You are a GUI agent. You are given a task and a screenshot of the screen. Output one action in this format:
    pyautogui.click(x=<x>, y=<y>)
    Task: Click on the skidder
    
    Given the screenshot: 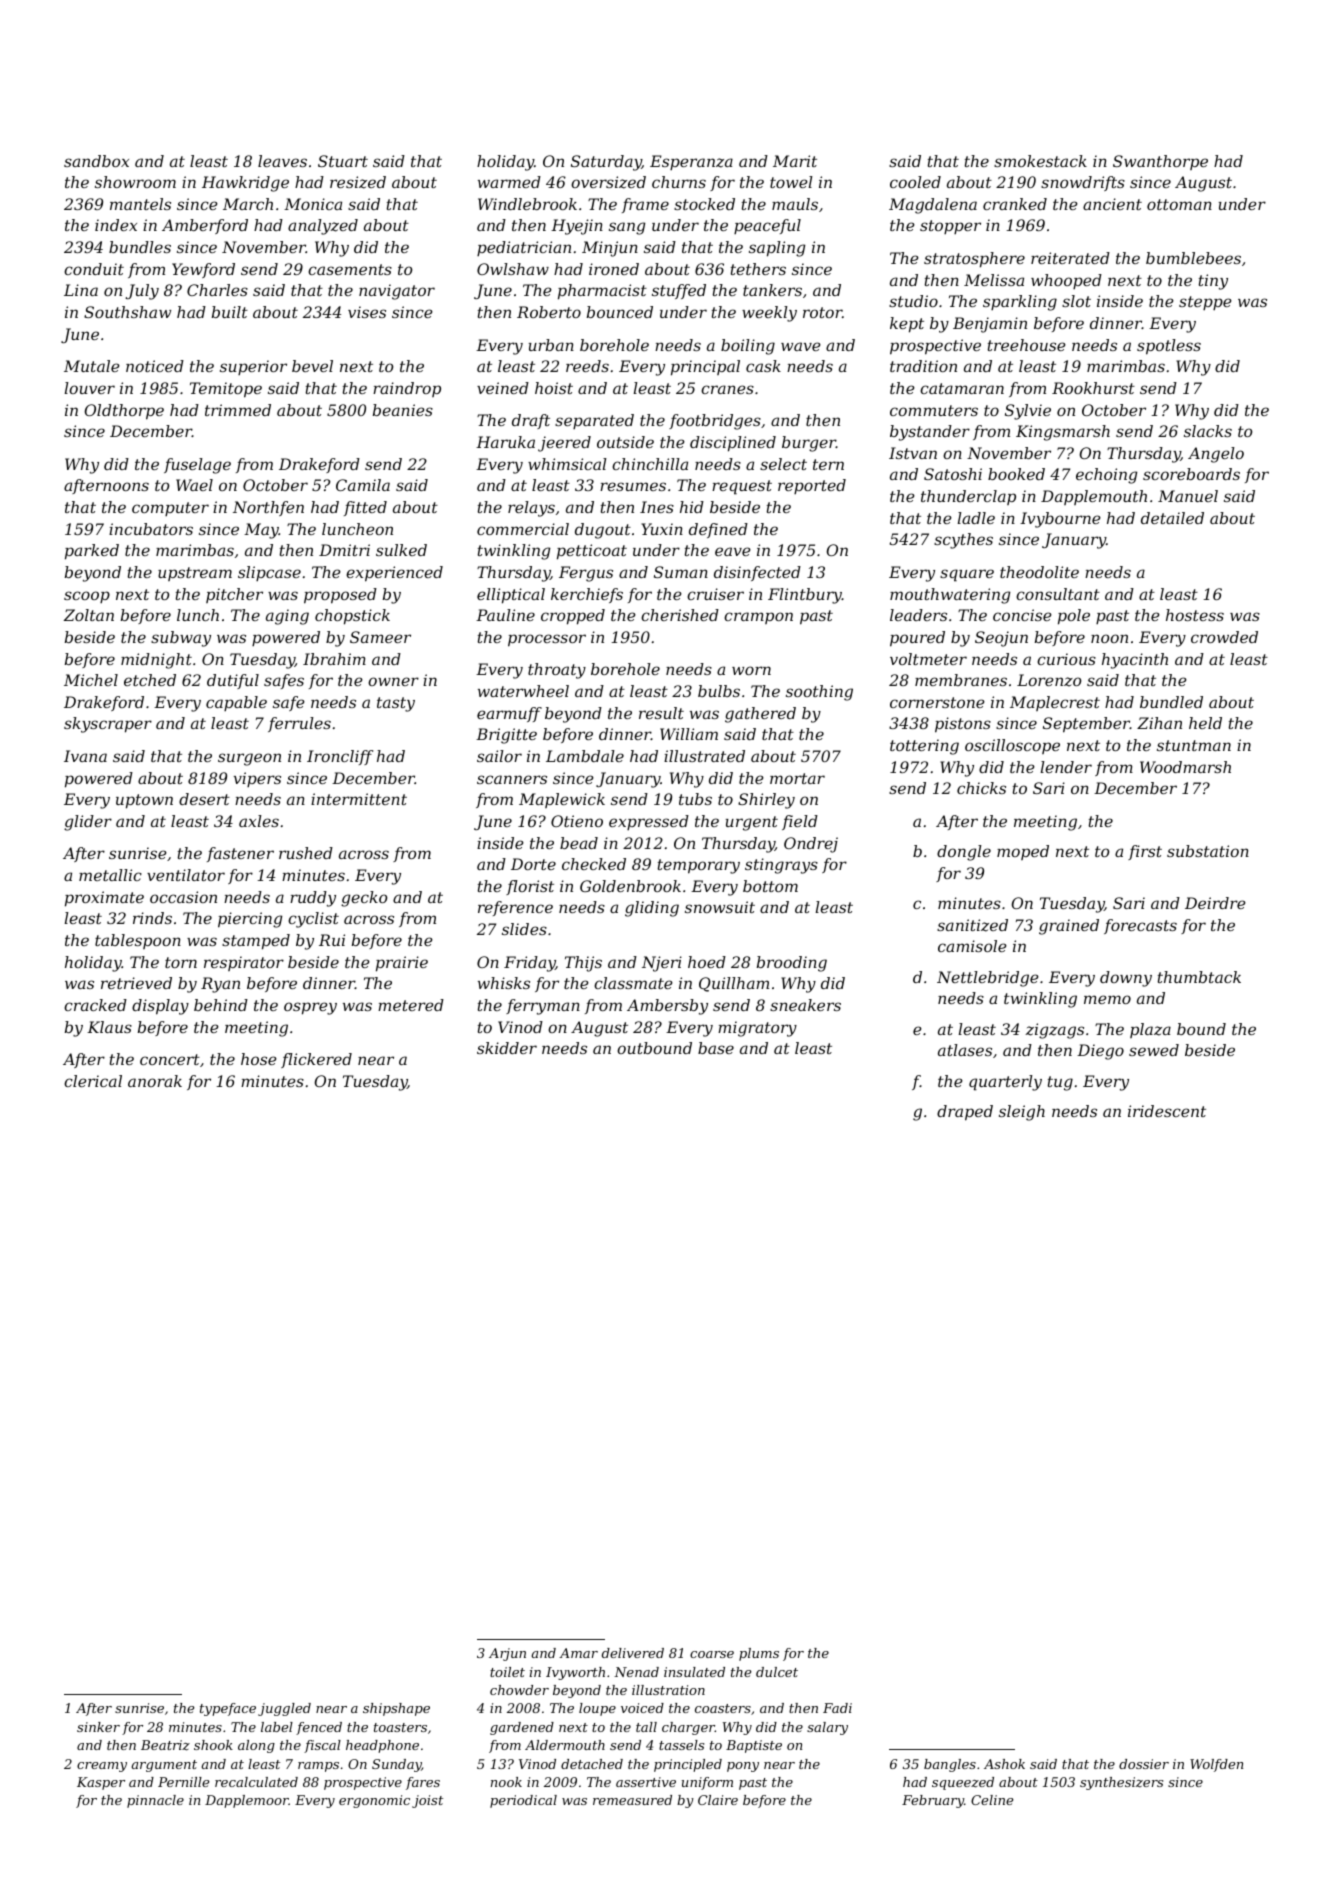 What is the action you would take?
    pyautogui.click(x=507, y=1048)
